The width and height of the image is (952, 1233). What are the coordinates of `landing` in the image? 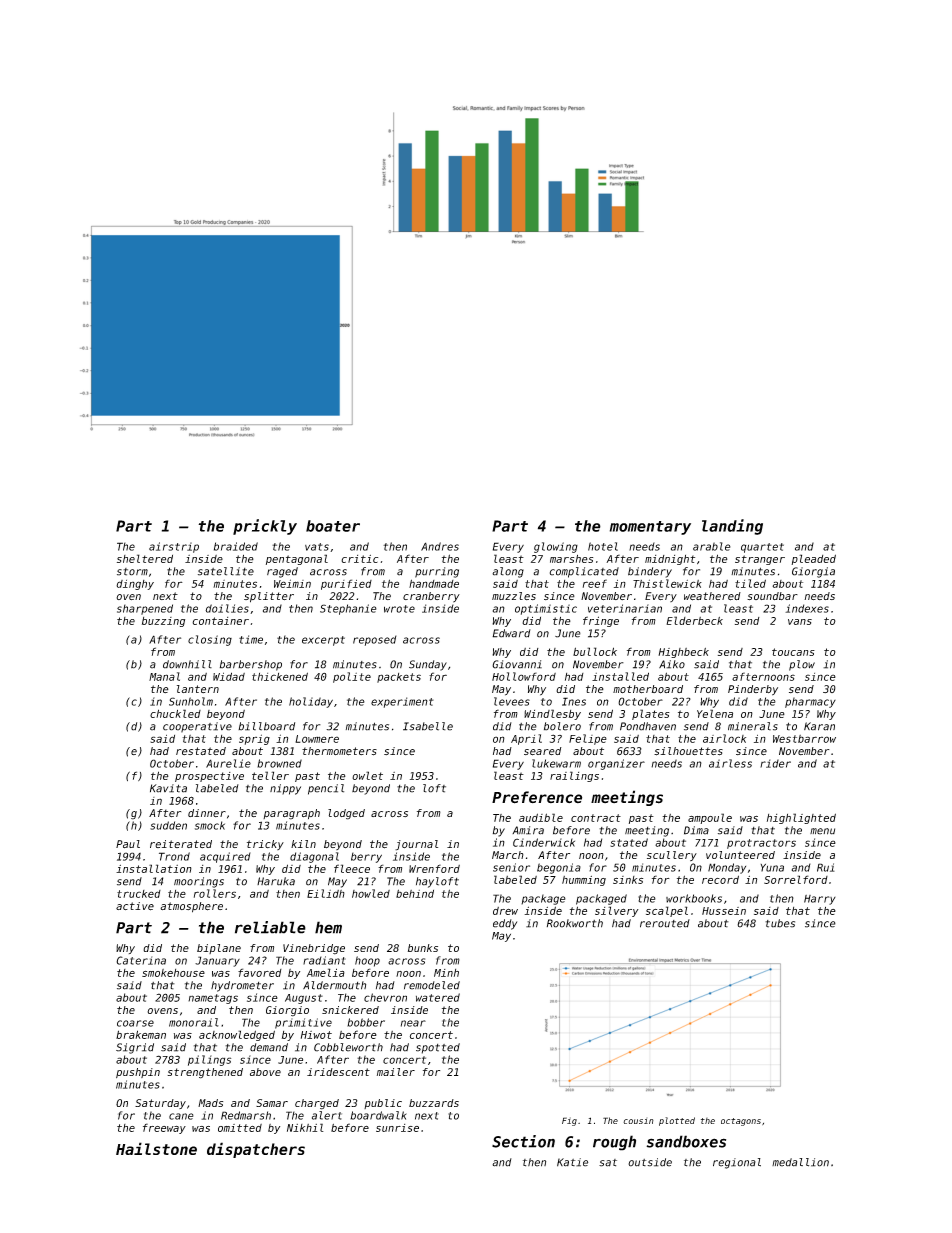 It's located at (732, 527).
